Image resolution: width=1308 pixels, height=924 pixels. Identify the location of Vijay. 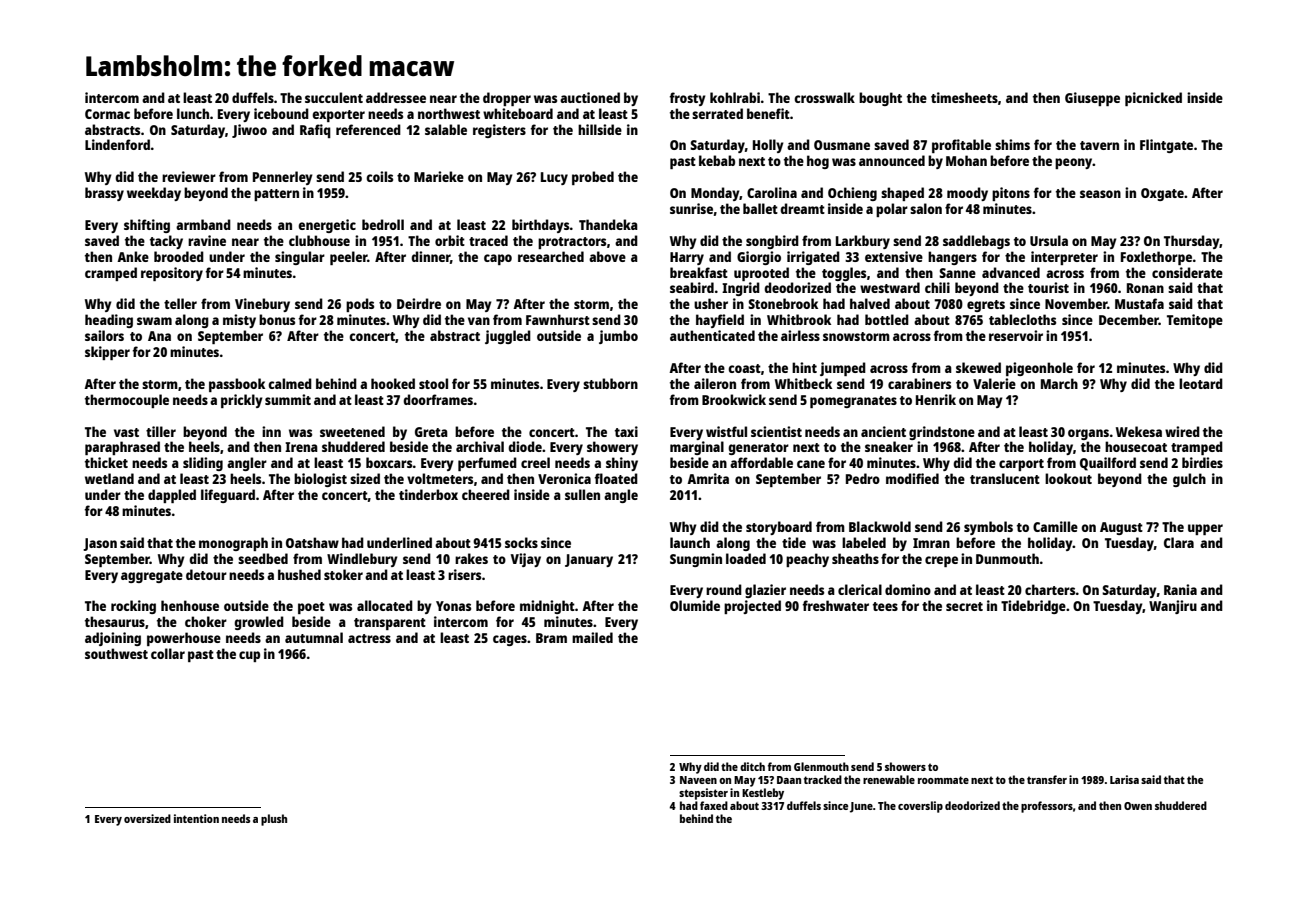
(526, 560).
